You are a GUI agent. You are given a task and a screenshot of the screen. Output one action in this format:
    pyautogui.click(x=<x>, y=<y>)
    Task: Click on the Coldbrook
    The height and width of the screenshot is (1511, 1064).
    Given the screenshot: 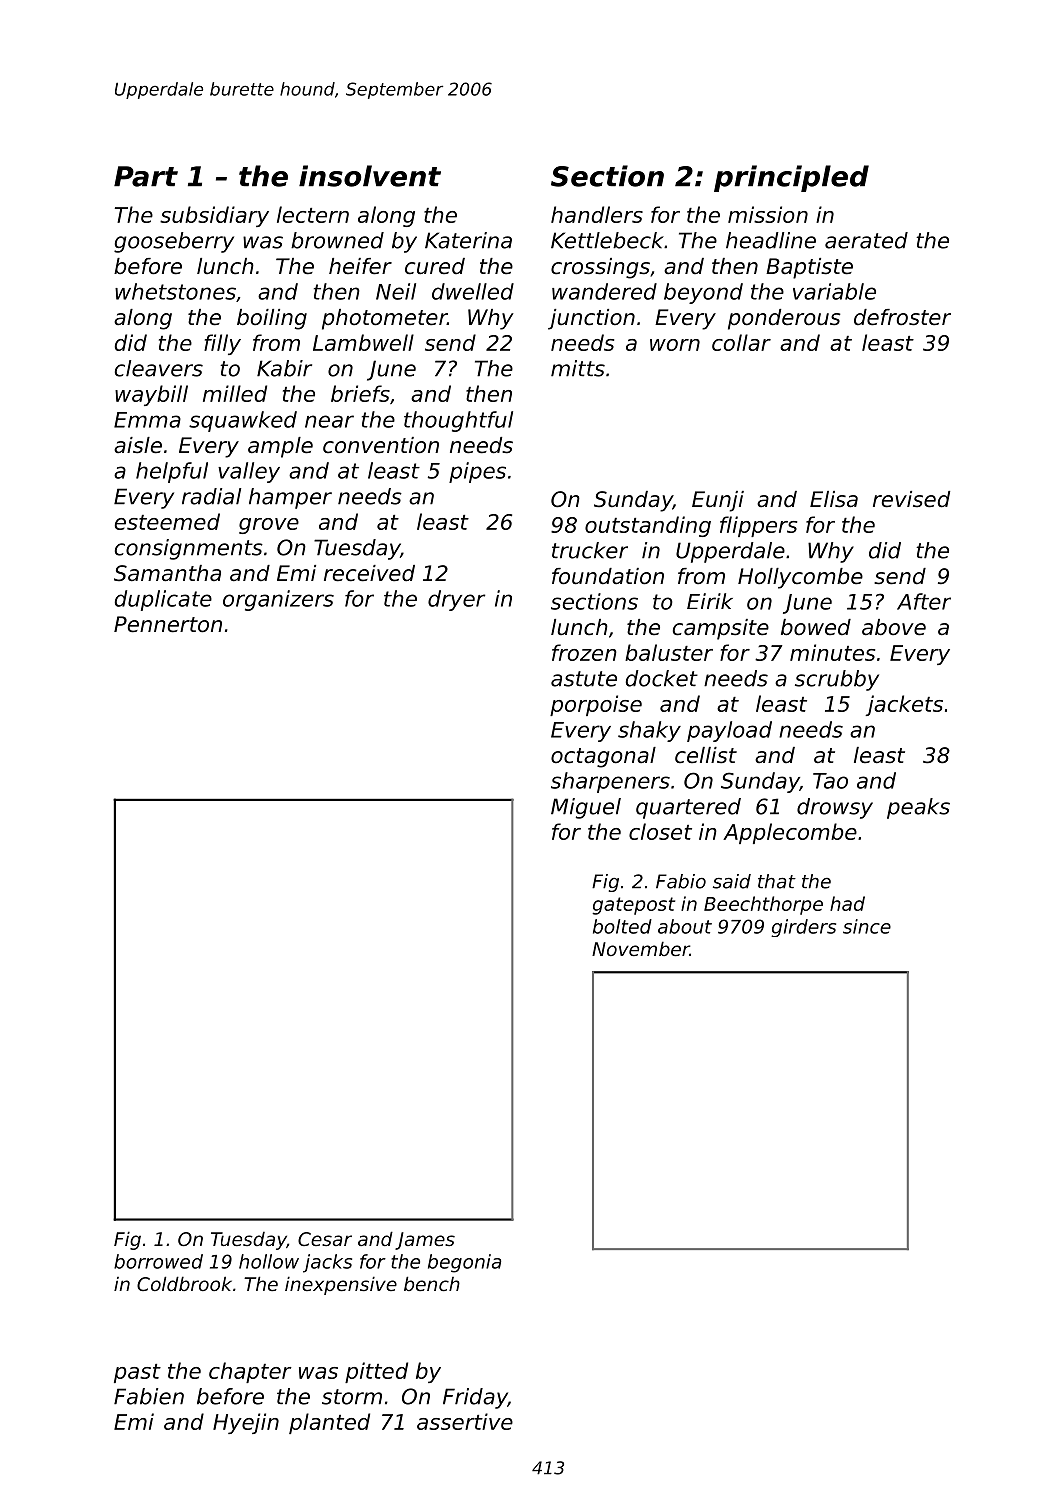 What is the action you would take?
    pyautogui.click(x=184, y=1283)
